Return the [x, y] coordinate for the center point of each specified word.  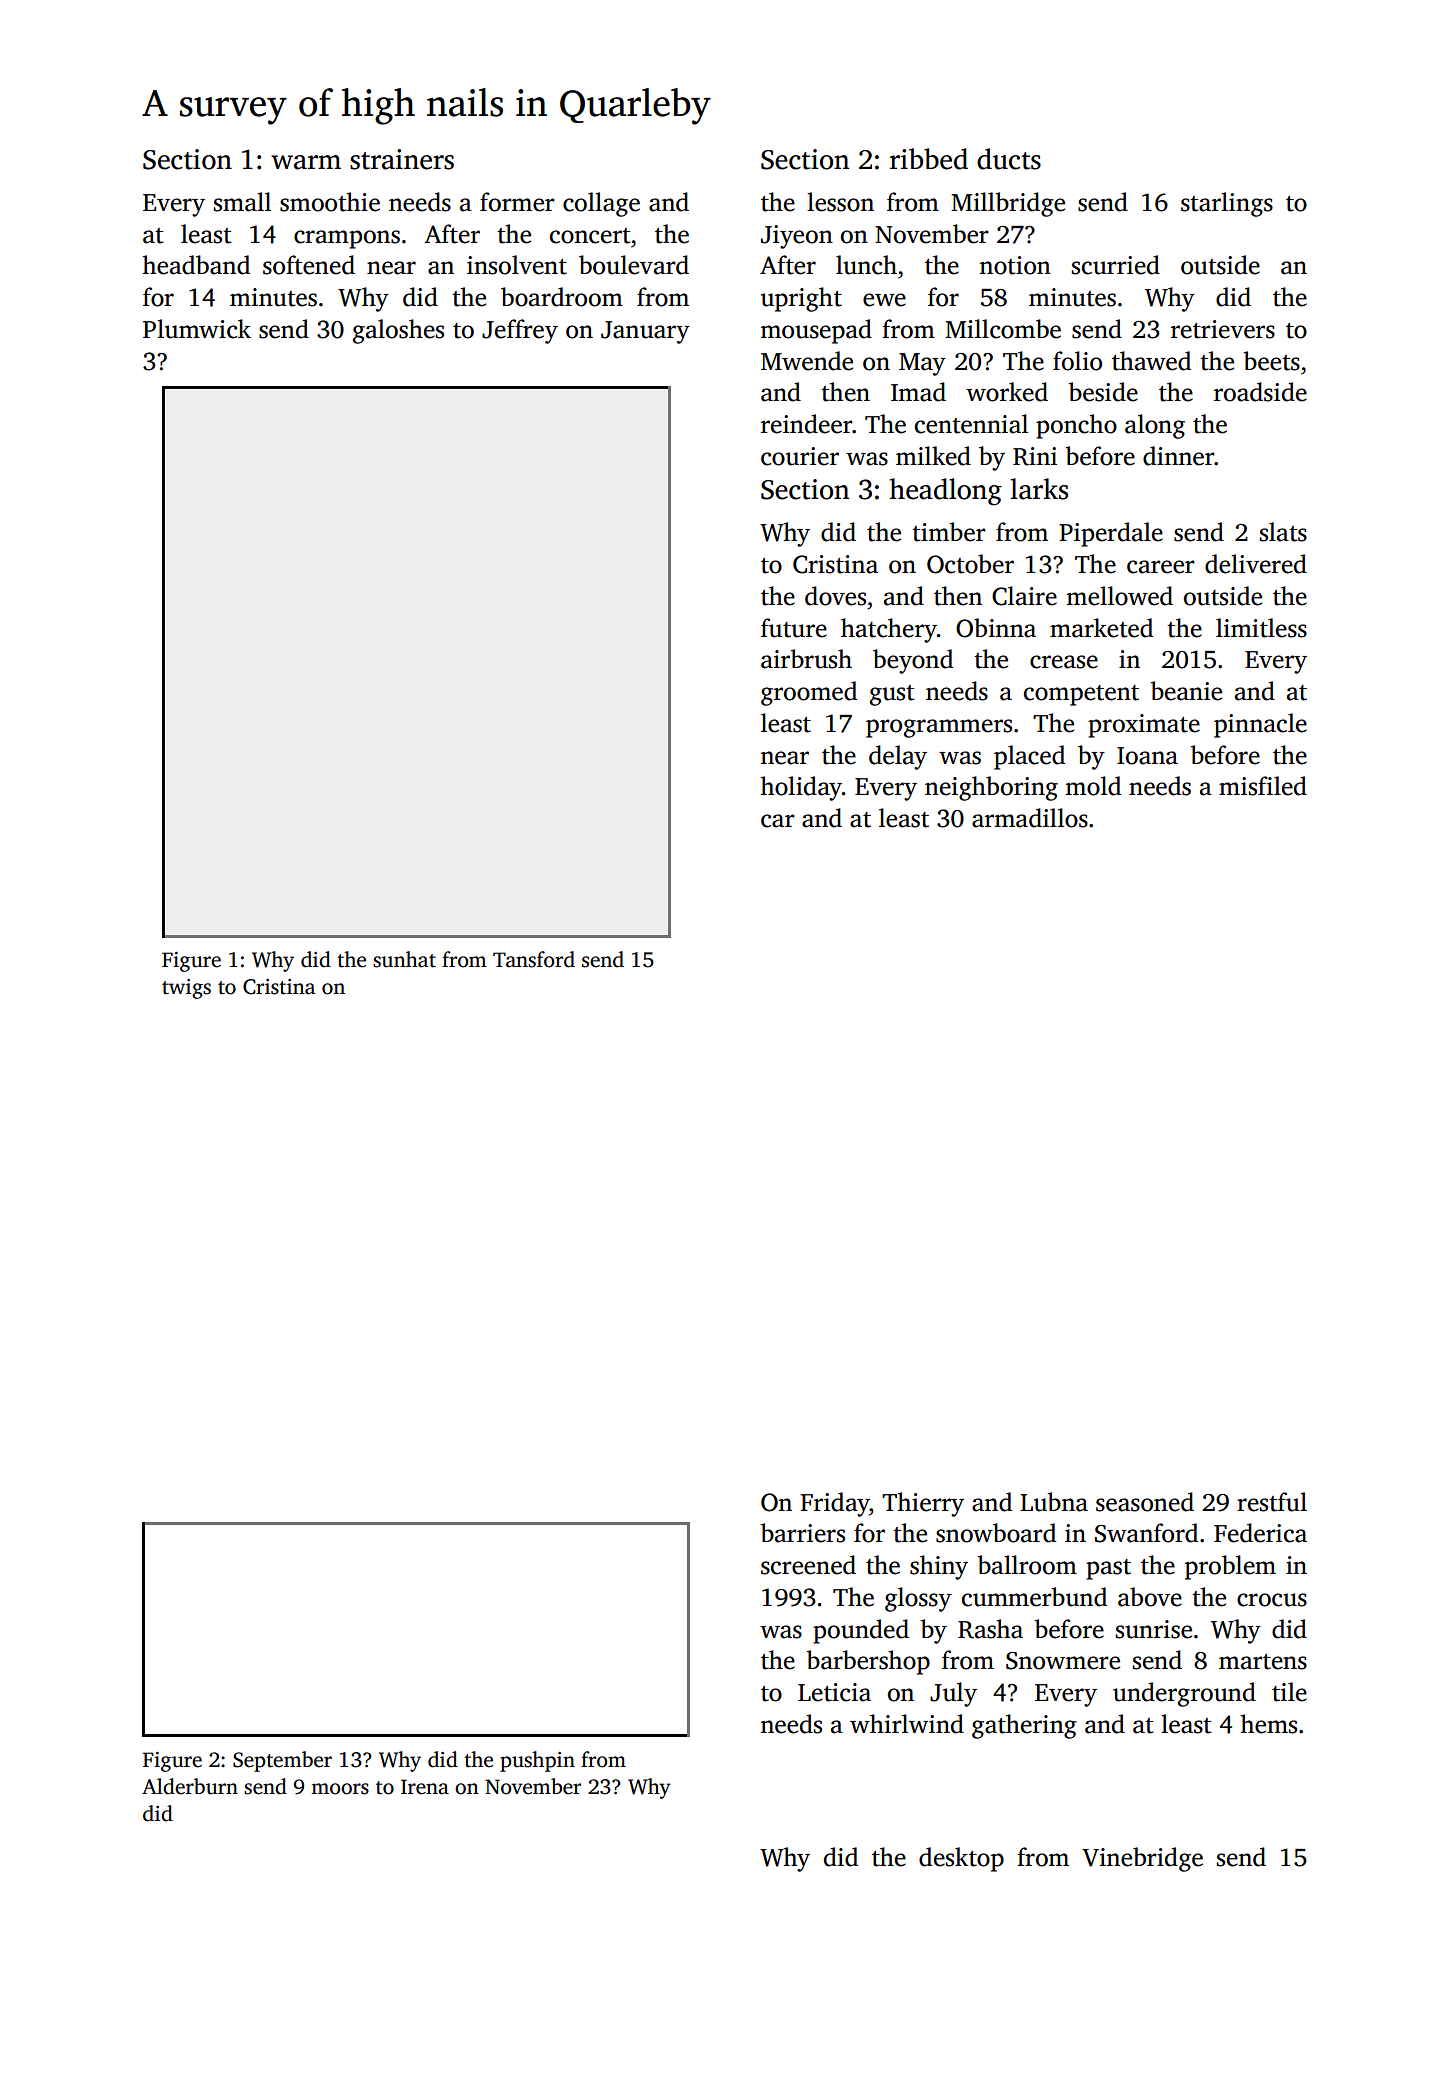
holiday [801, 788]
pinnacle [1260, 725]
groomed [809, 693]
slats [1283, 532]
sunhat [404, 959]
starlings [1227, 204]
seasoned [1145, 1502]
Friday [835, 1504]
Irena [425, 1787]
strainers [402, 159]
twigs [186, 989]
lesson [840, 202]
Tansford [534, 959]
